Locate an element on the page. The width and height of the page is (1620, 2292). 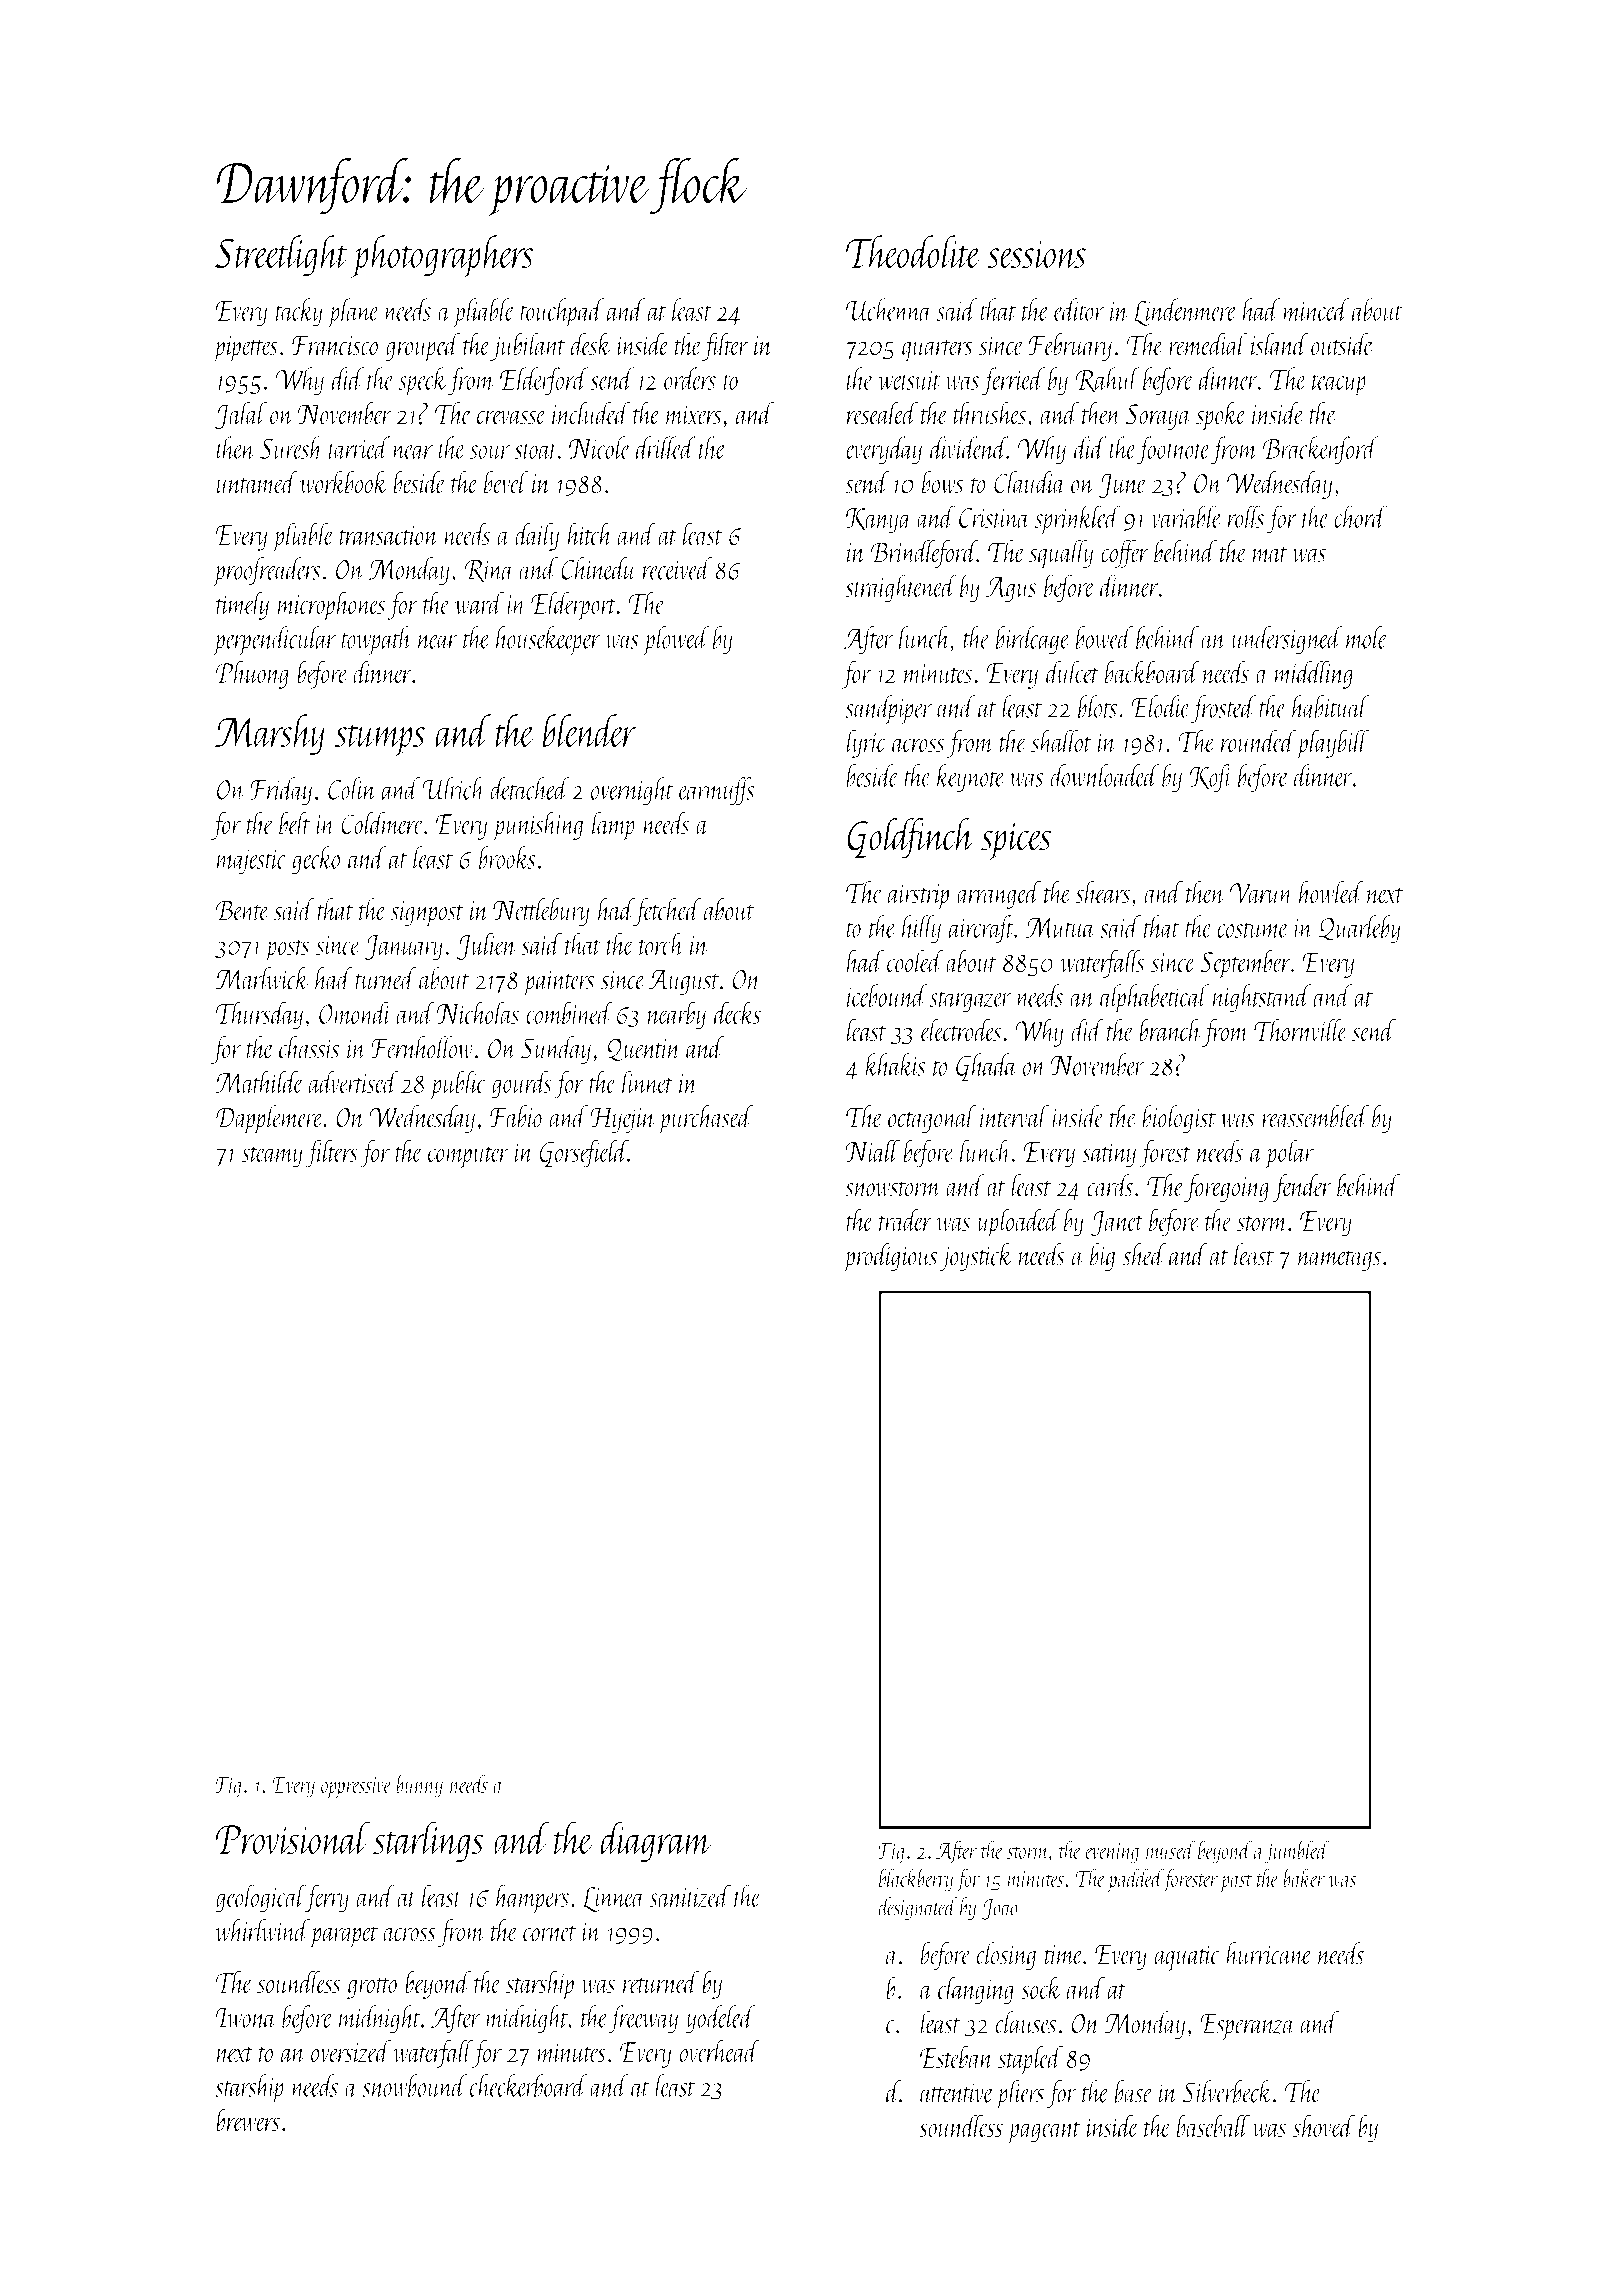
Theodolite is located at coordinates (914, 252).
